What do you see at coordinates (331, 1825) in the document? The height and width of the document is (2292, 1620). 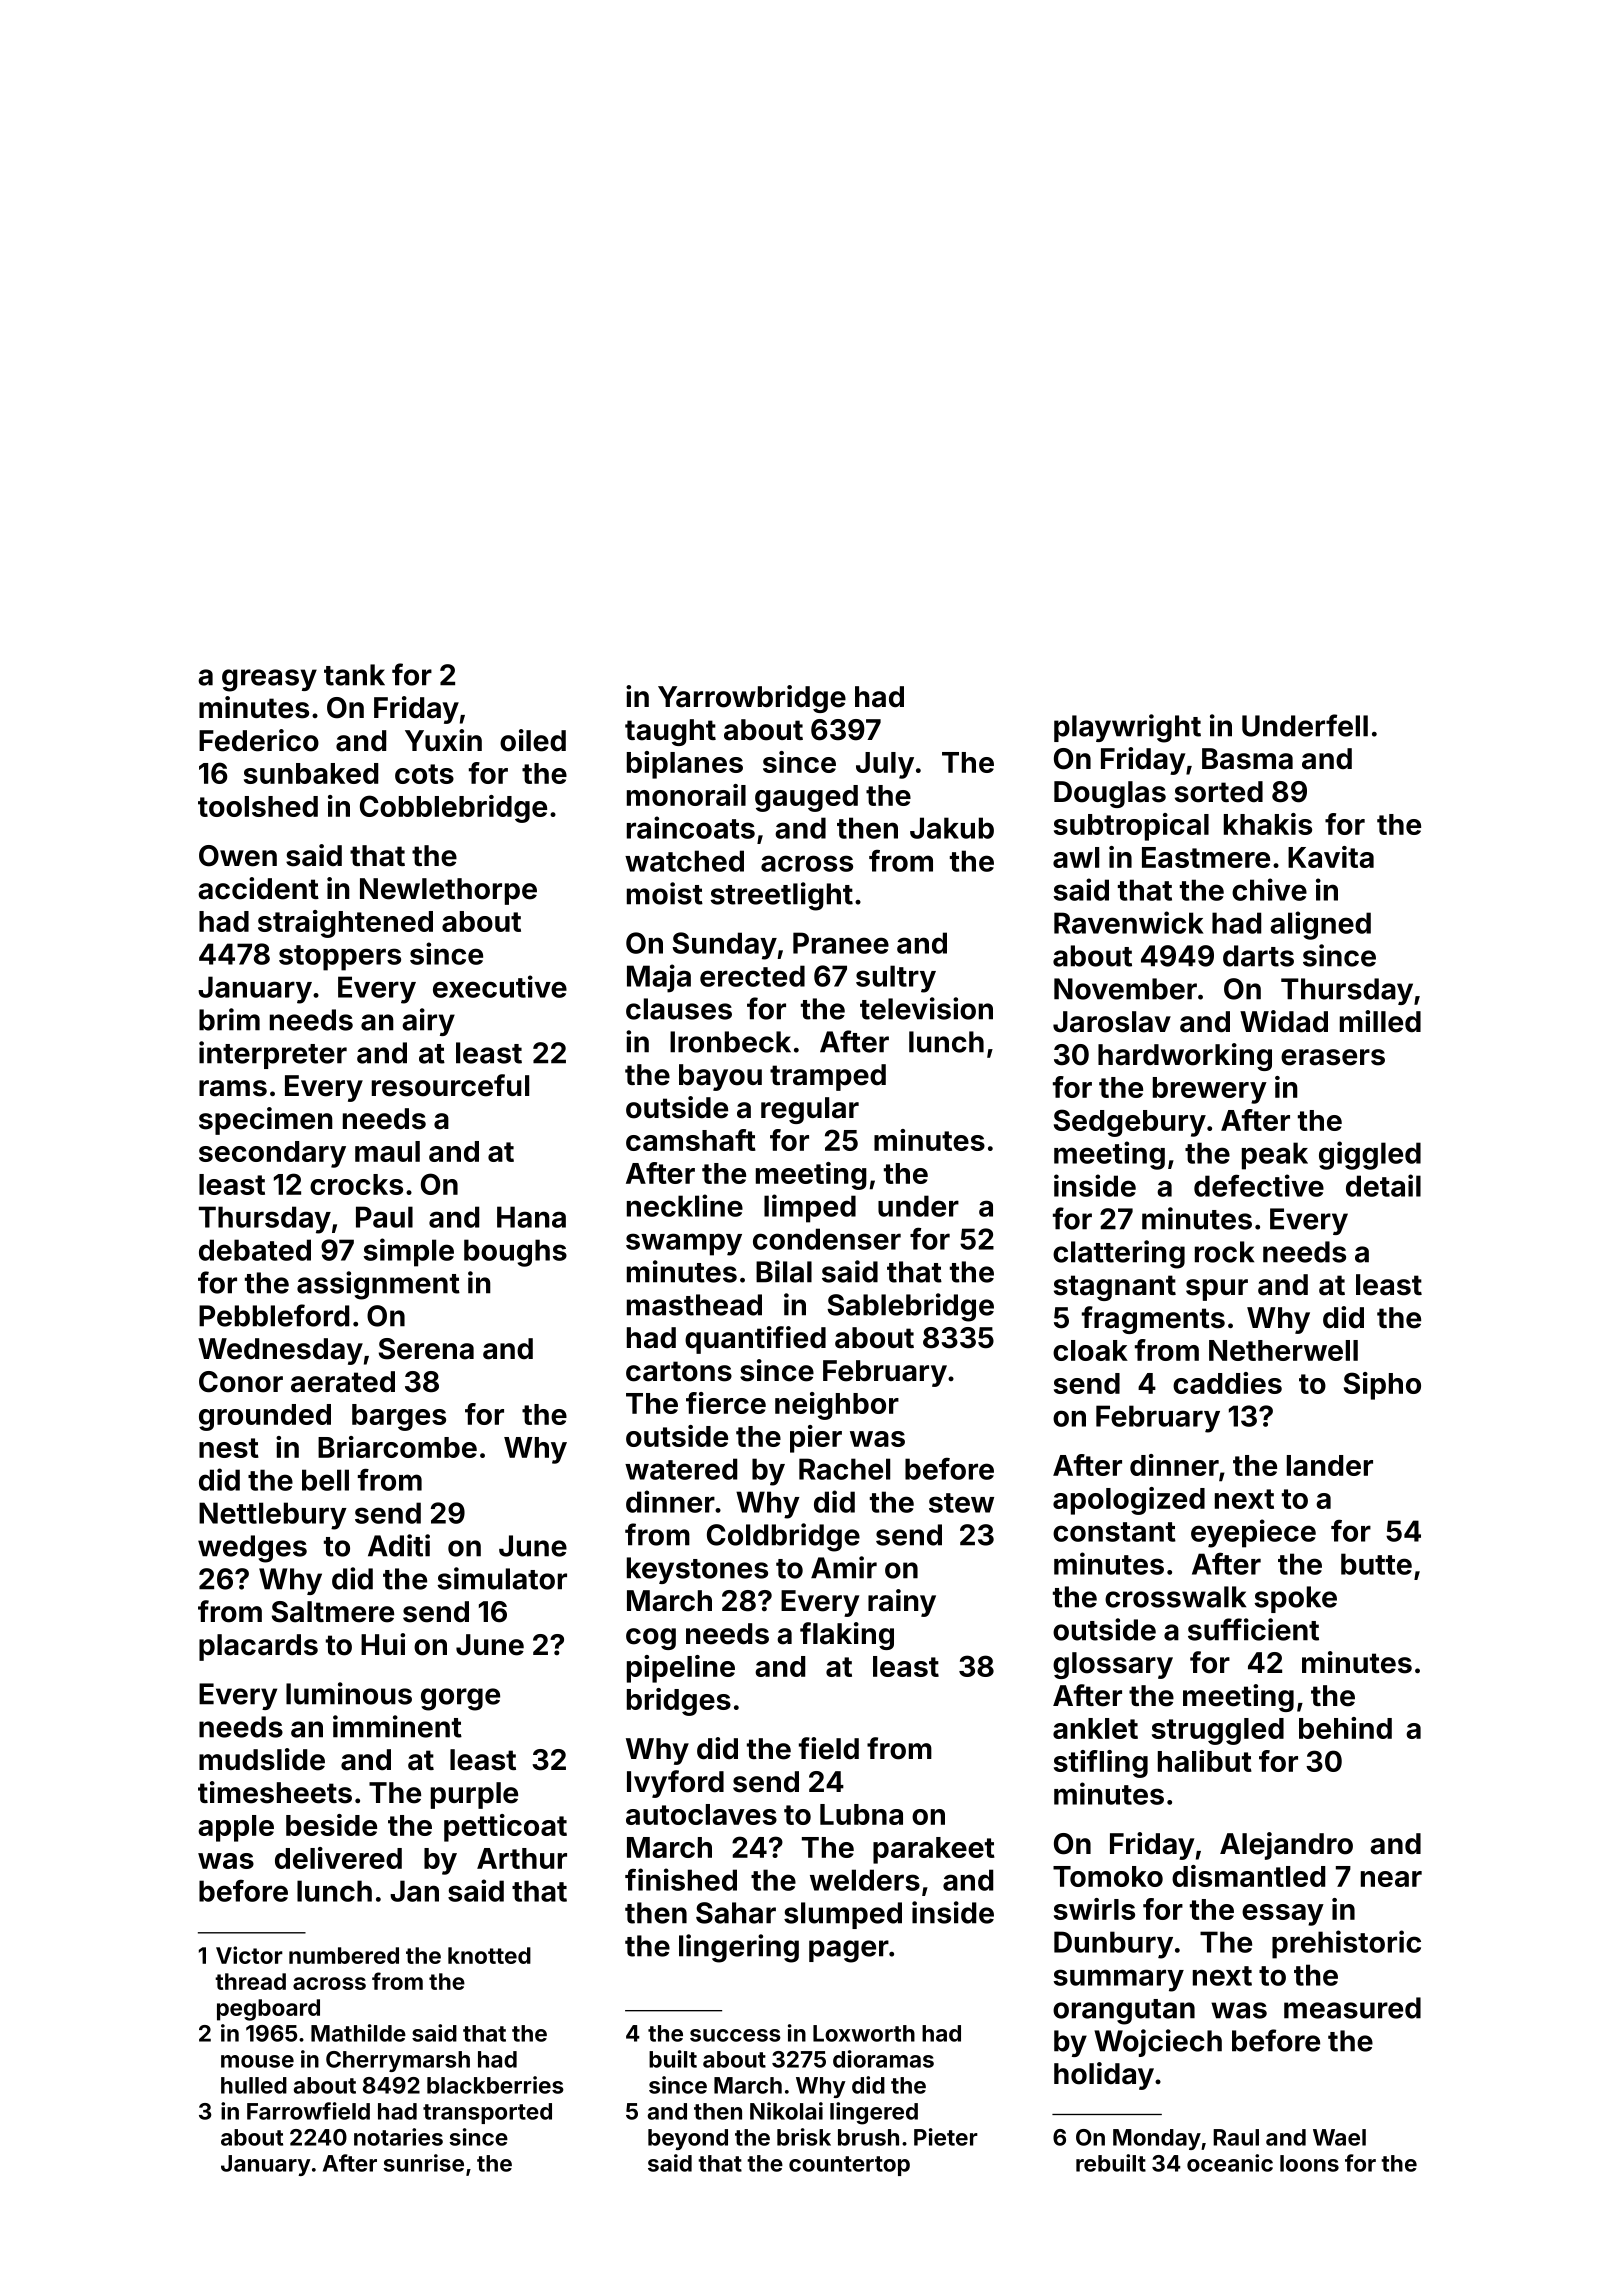 I see `beside` at bounding box center [331, 1825].
